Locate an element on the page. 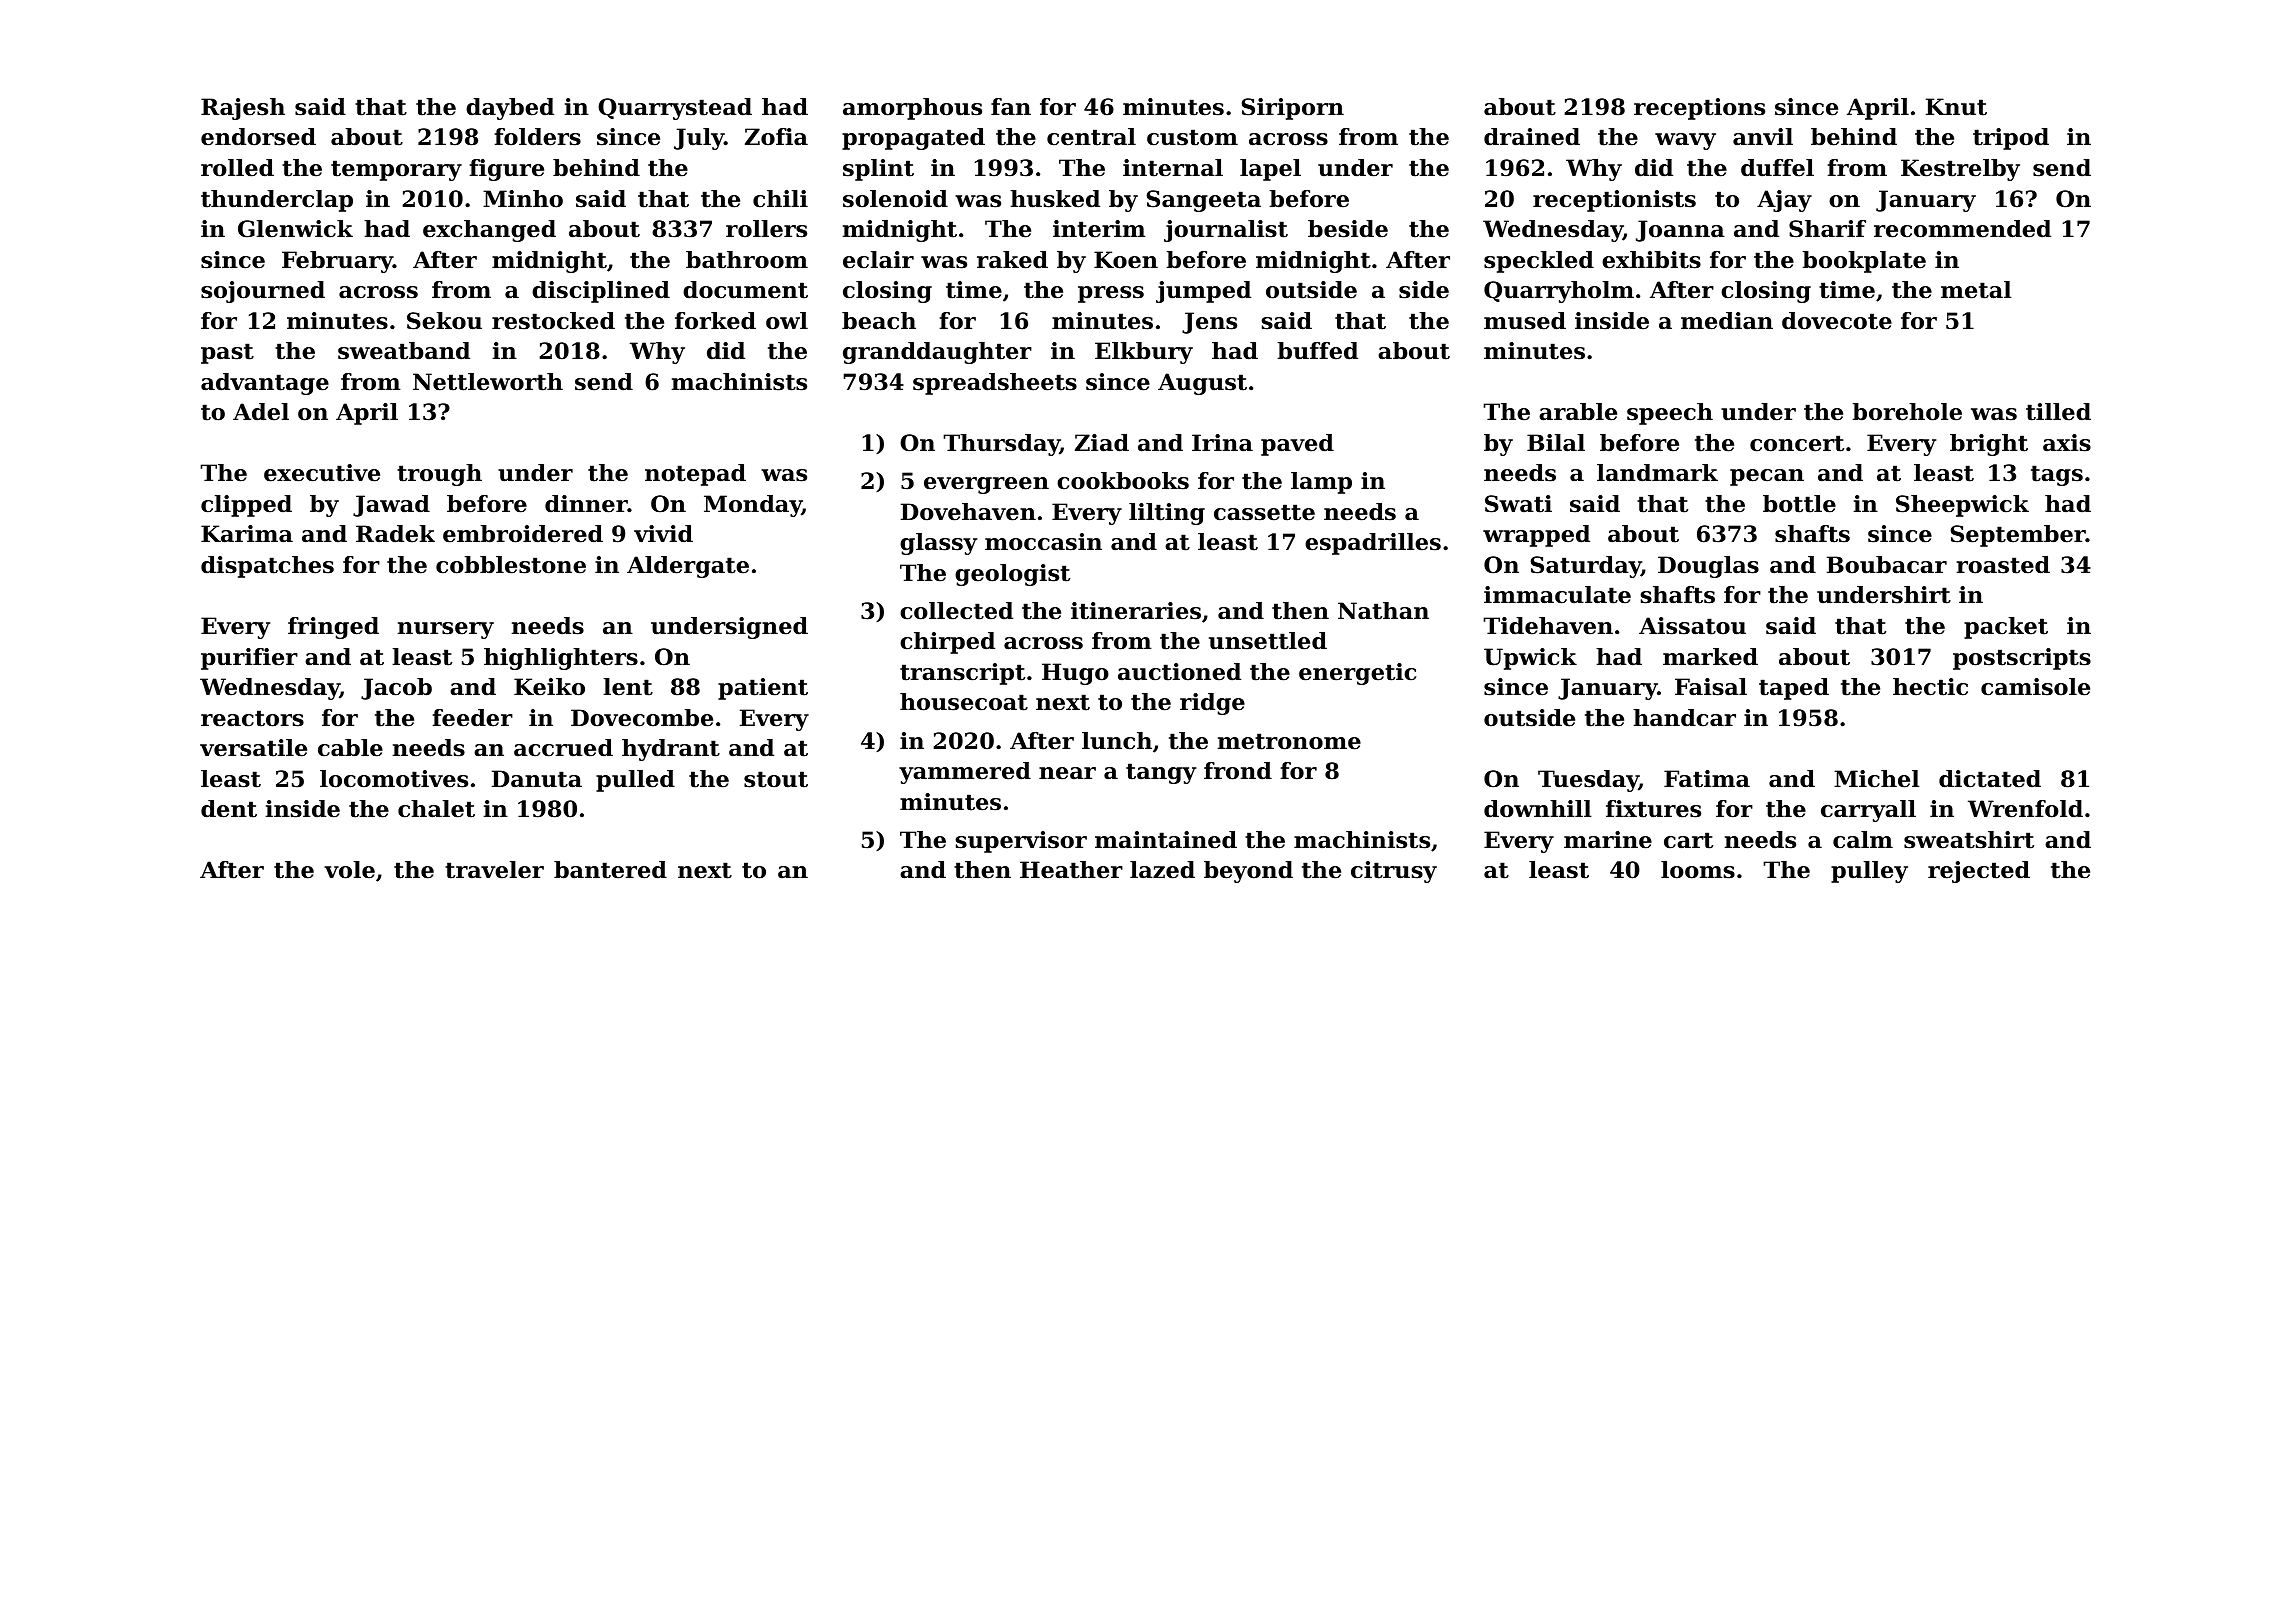 This page has width=2292, height=1620. dent is located at coordinates (229, 809).
